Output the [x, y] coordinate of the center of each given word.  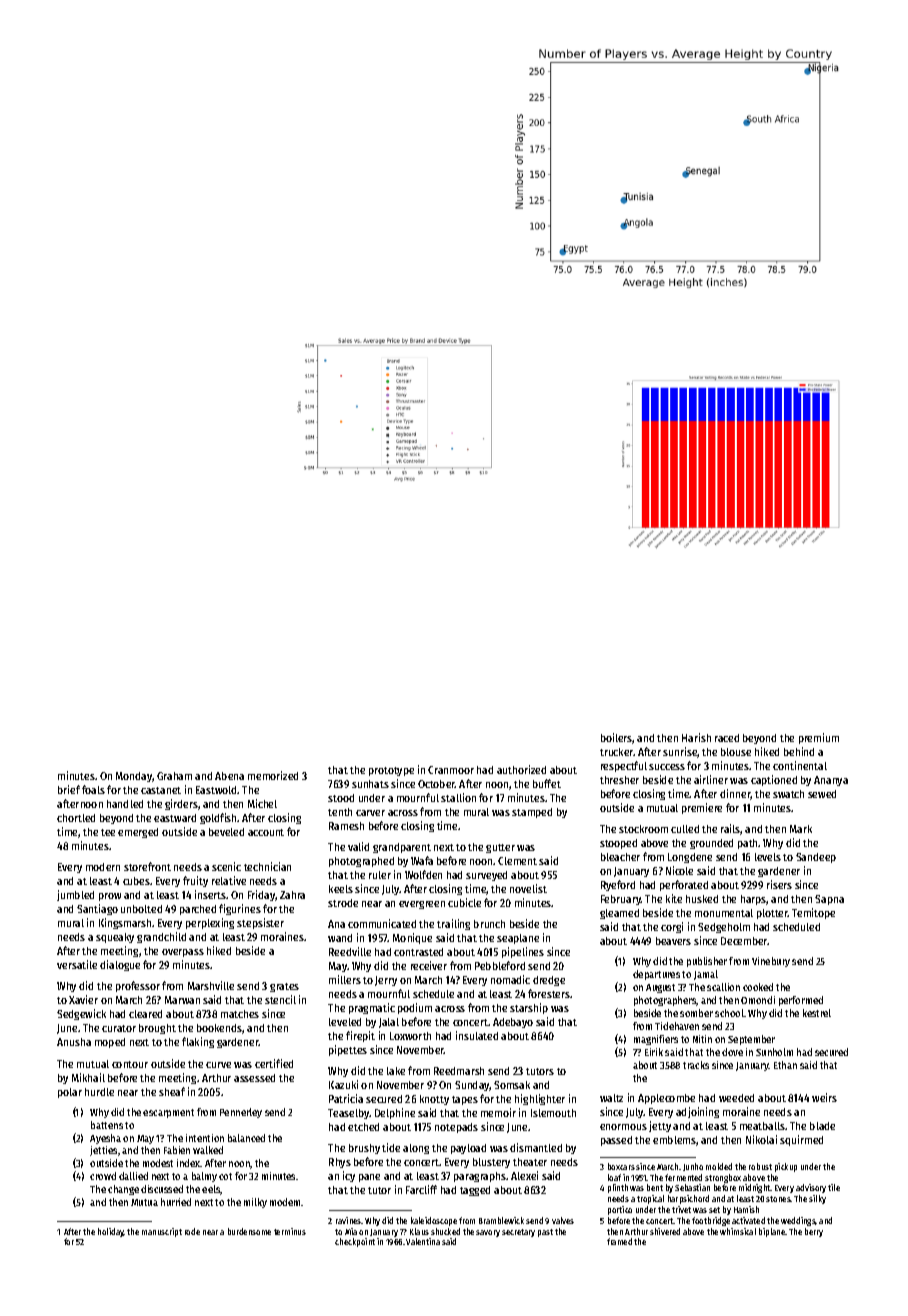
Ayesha [105, 1139]
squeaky [115, 938]
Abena [229, 776]
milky [255, 1203]
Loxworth [410, 1036]
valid [358, 846]
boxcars [621, 1166]
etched [363, 1127]
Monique [412, 938]
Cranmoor [451, 770]
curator [119, 1028]
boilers [617, 738]
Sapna [829, 900]
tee [108, 832]
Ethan [785, 1065]
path [748, 844]
